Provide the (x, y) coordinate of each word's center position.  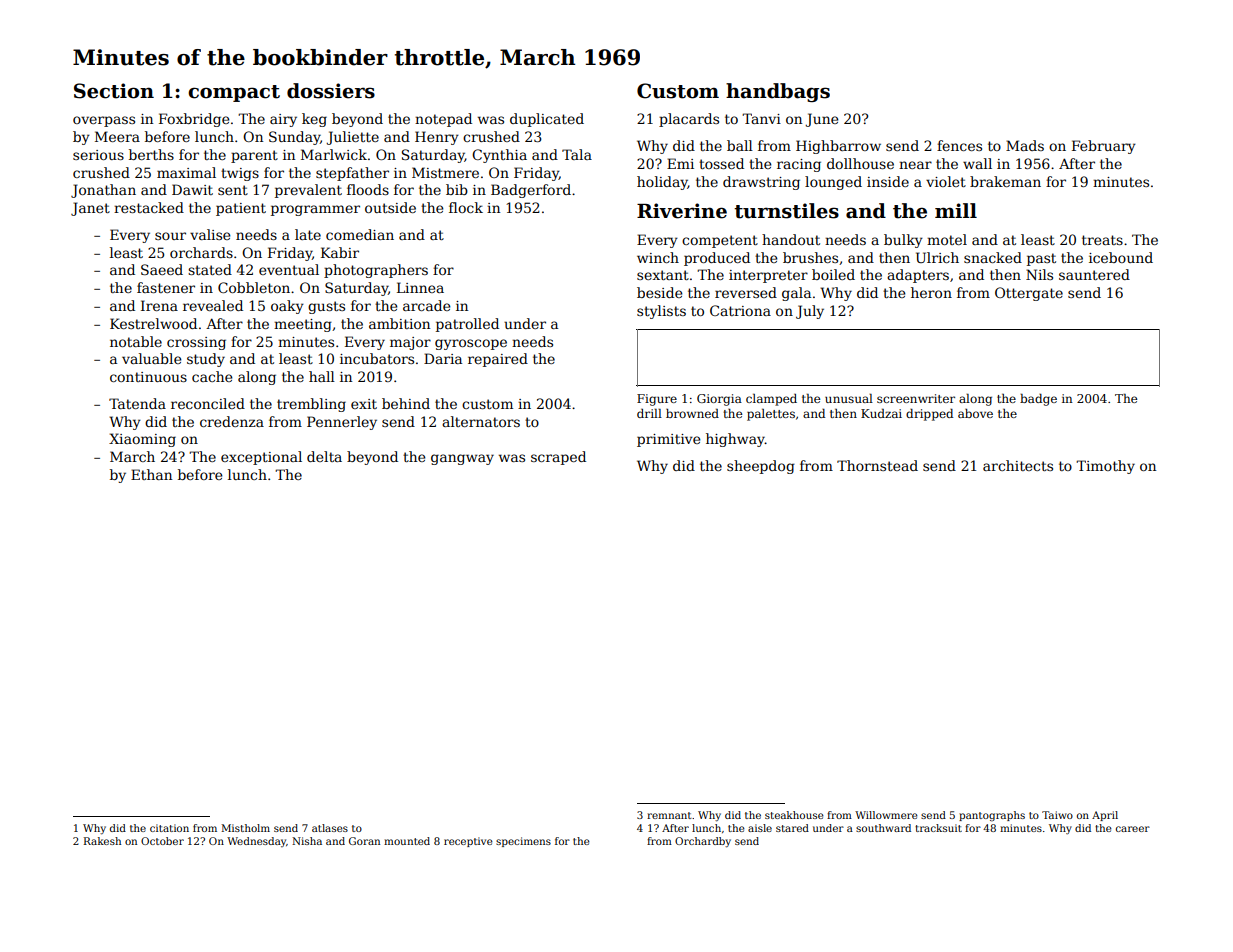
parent (254, 156)
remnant (669, 815)
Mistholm (245, 828)
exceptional (261, 458)
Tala (577, 154)
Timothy (1105, 467)
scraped (558, 458)
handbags (778, 92)
